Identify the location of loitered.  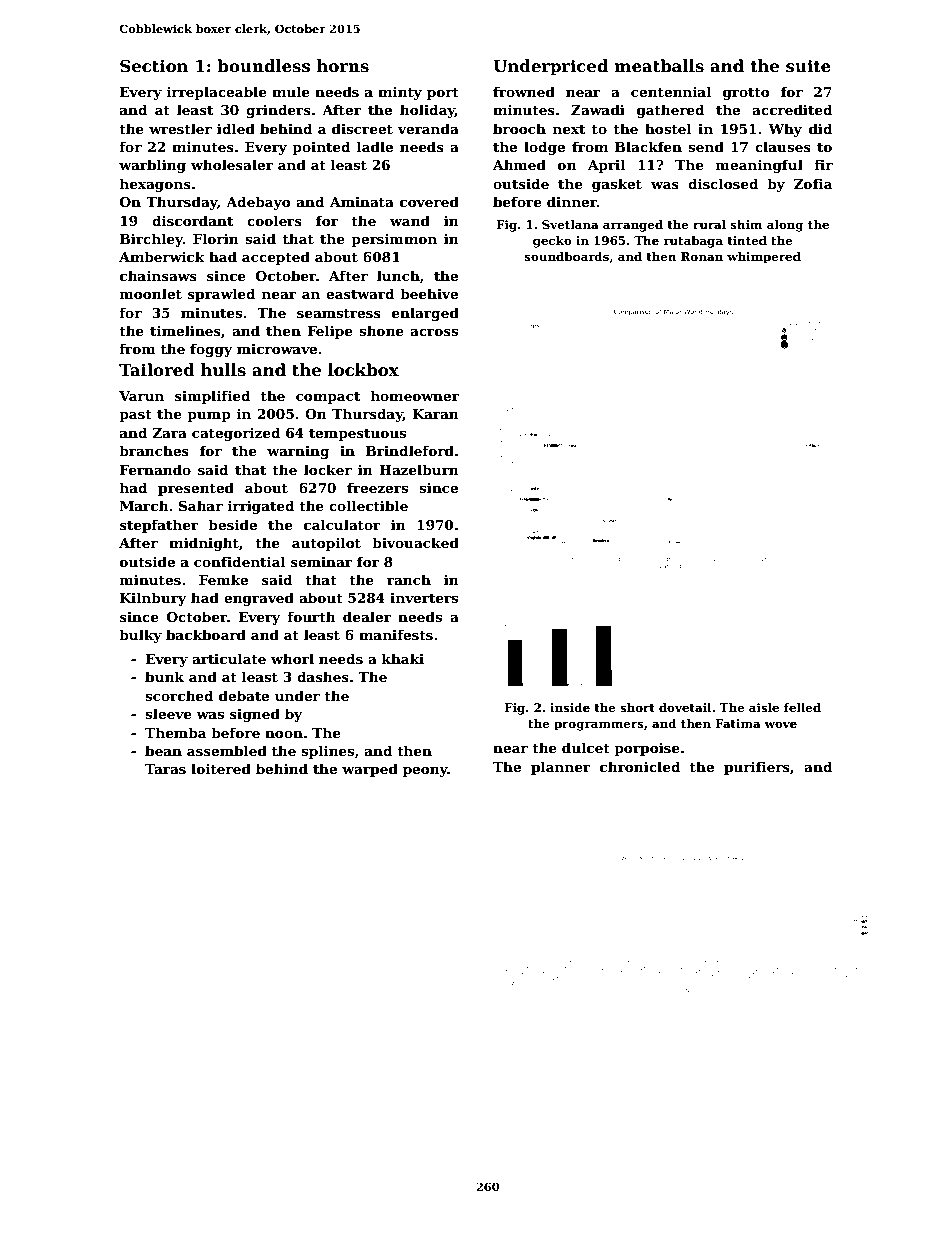
(221, 768).
